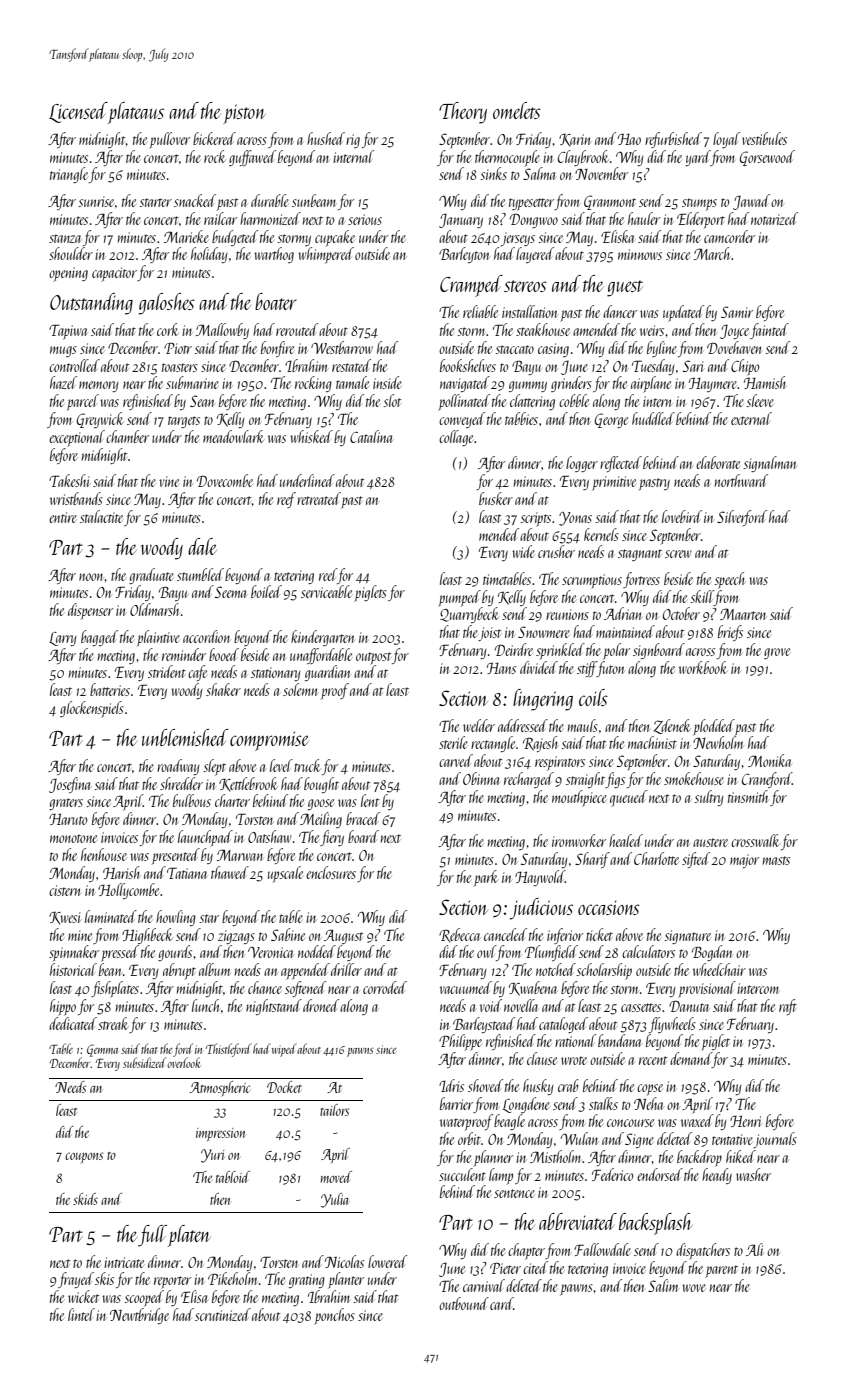 This screenshot has height=1400, width=849. Describe the element at coordinates (463, 113) in the screenshot. I see `Theory` at that location.
